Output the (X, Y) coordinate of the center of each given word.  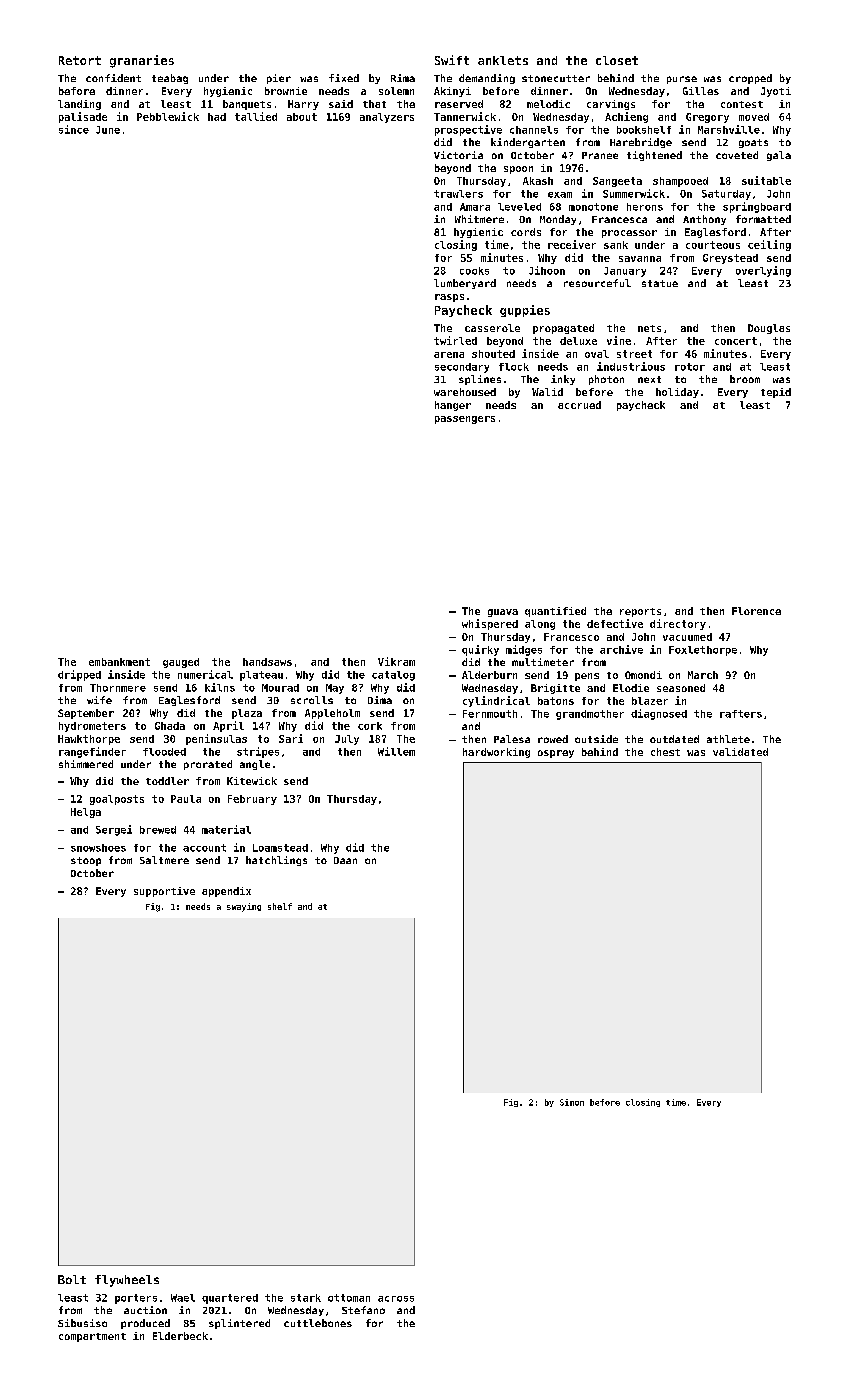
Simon (572, 1102)
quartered (230, 1299)
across (396, 1299)
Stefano (363, 1310)
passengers (465, 420)
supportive (164, 892)
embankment (119, 662)
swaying (244, 907)
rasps (449, 298)
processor (629, 234)
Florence (756, 611)
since (74, 129)
